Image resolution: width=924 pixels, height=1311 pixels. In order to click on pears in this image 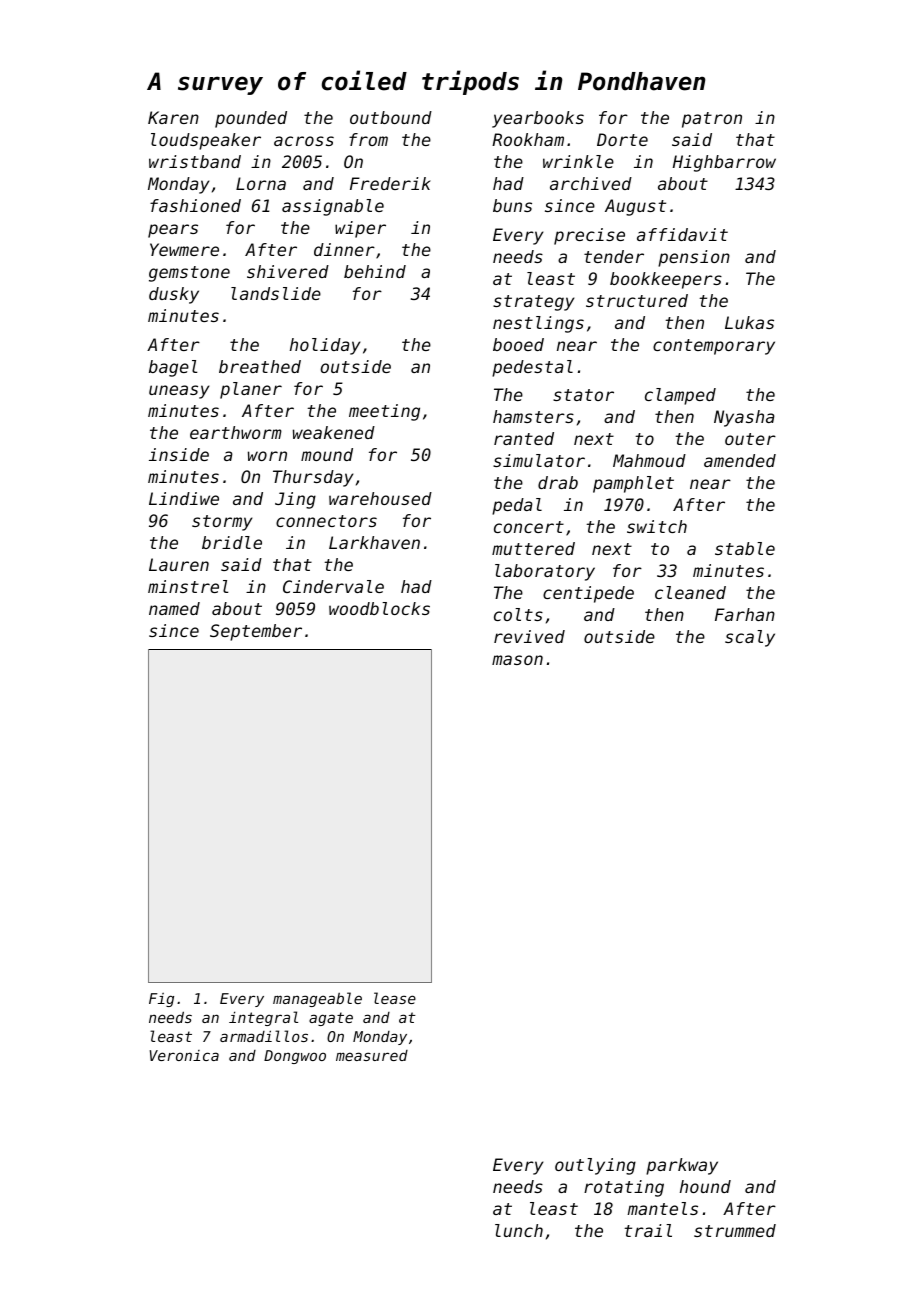, I will do `click(173, 231)`.
